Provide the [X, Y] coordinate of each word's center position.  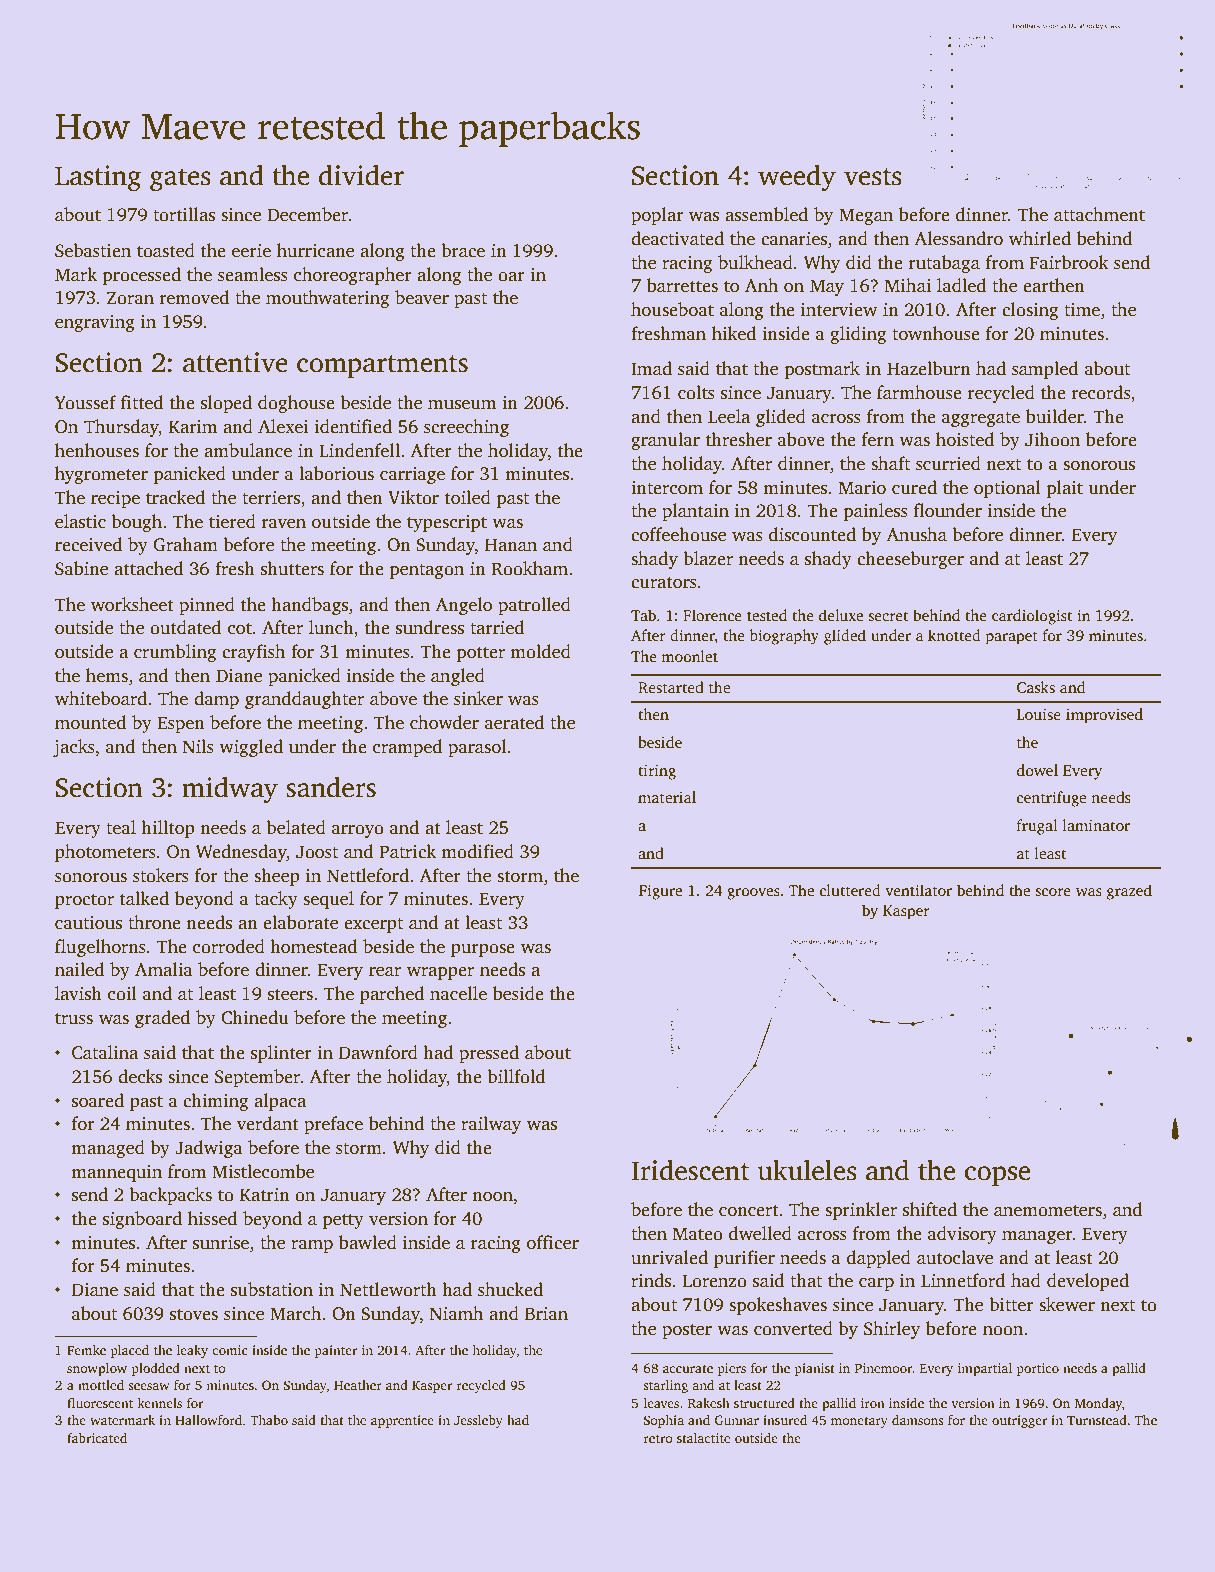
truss [74, 1019]
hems [107, 675]
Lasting [98, 178]
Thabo [269, 1420]
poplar [657, 216]
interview [839, 310]
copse [997, 1176]
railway [491, 1125]
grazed [1129, 892]
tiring [657, 772]
